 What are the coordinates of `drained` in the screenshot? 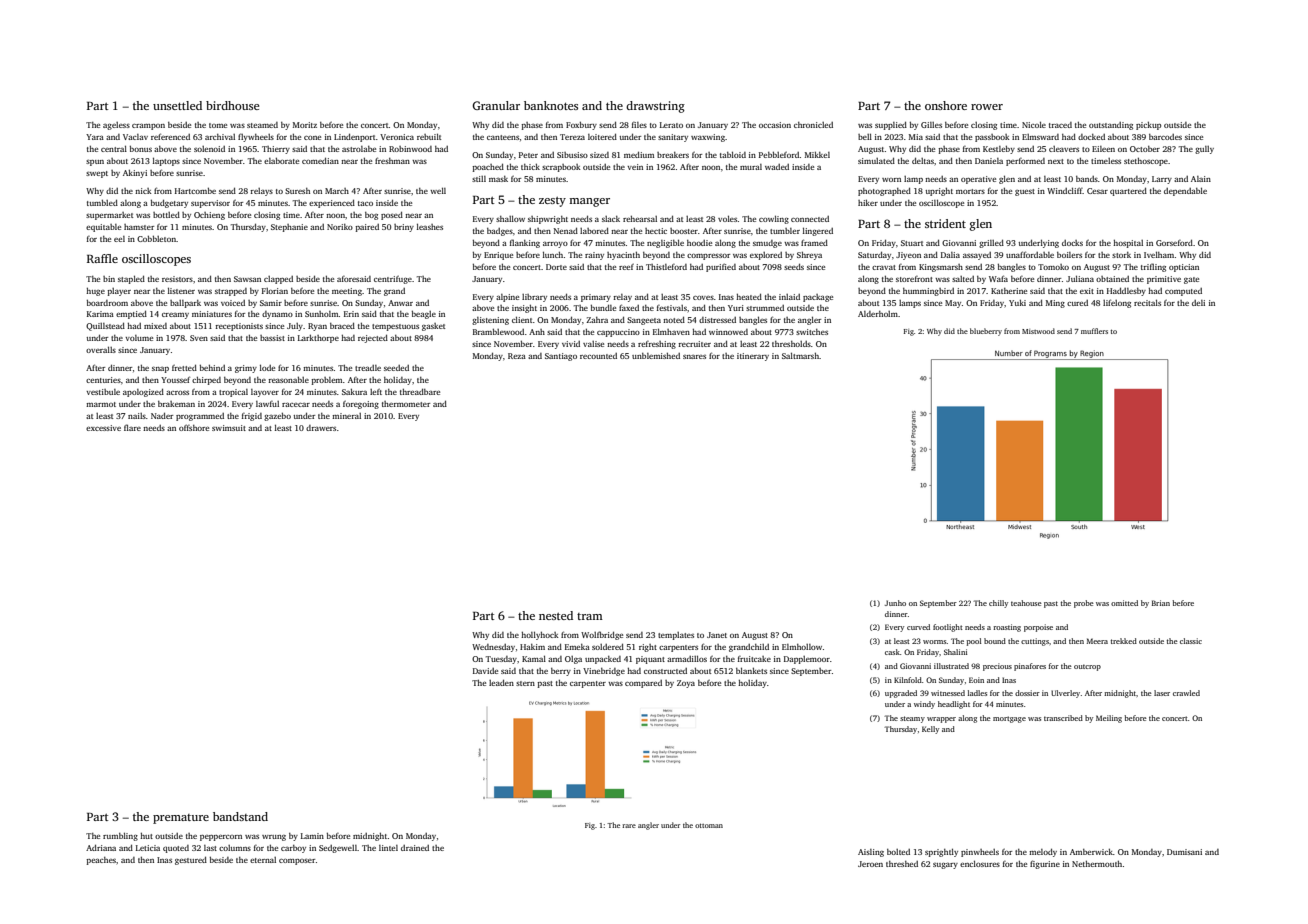 It's located at (415, 848).
